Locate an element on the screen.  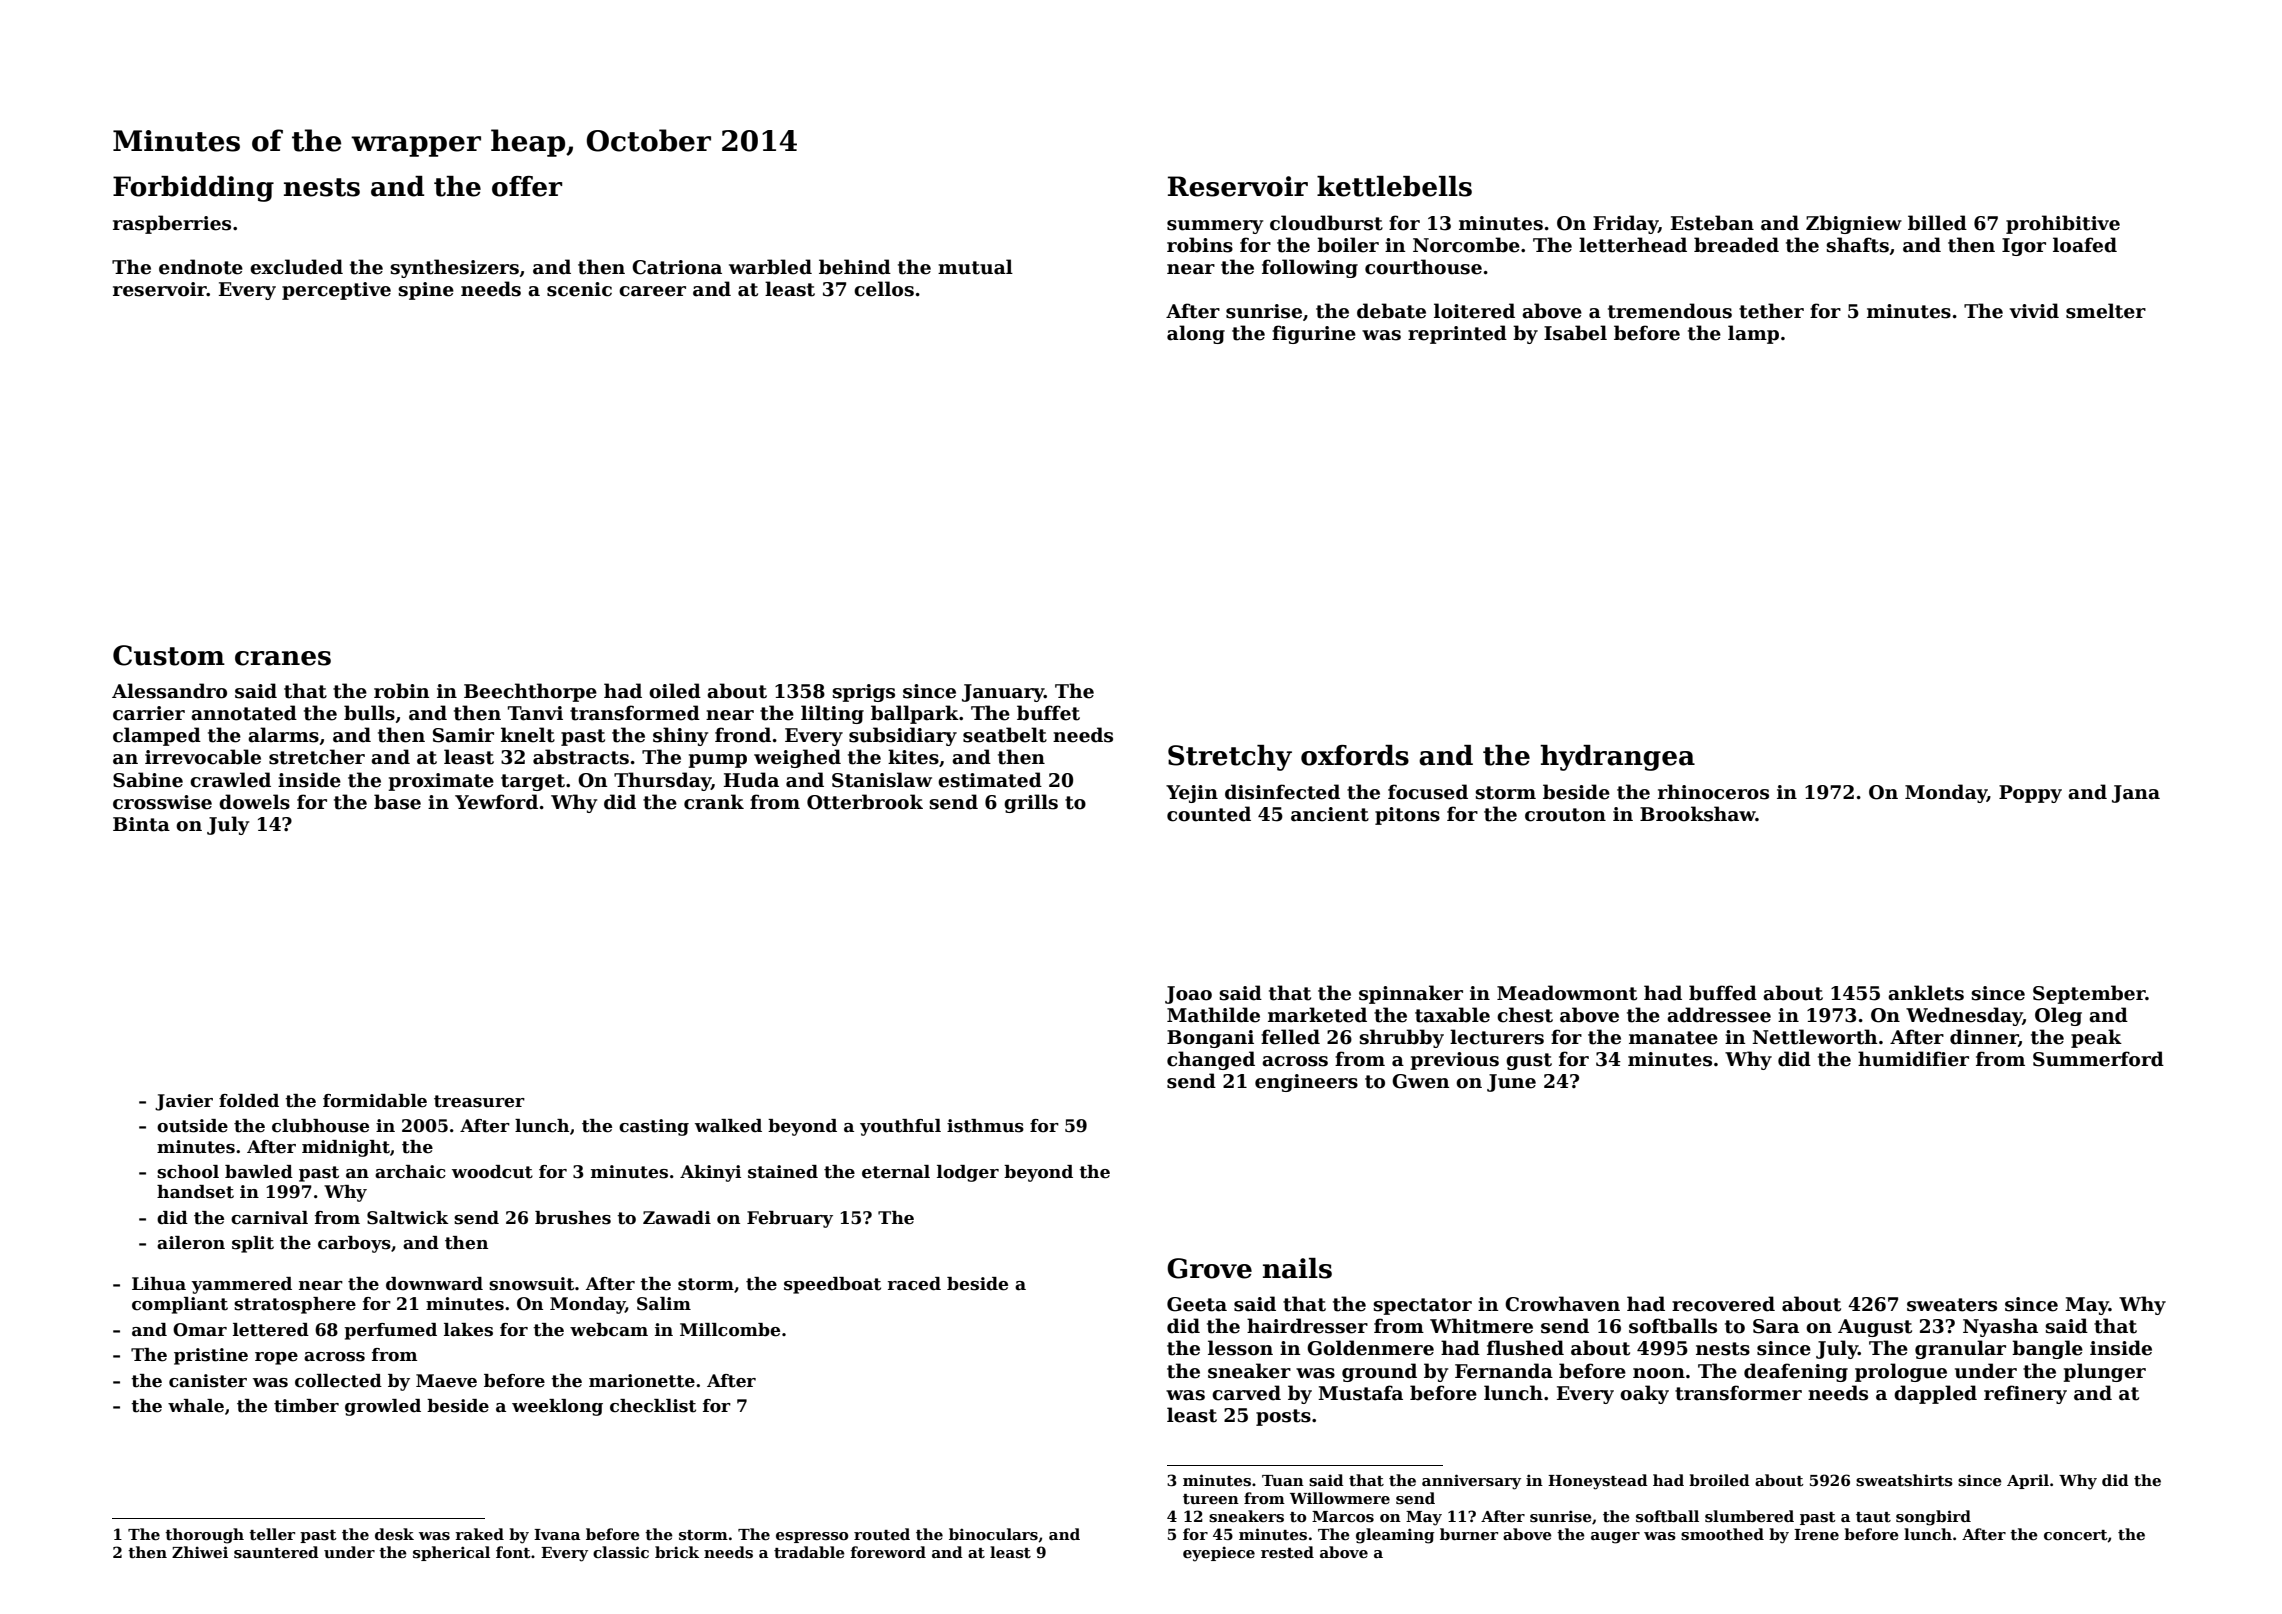
auger is located at coordinates (1615, 1538).
